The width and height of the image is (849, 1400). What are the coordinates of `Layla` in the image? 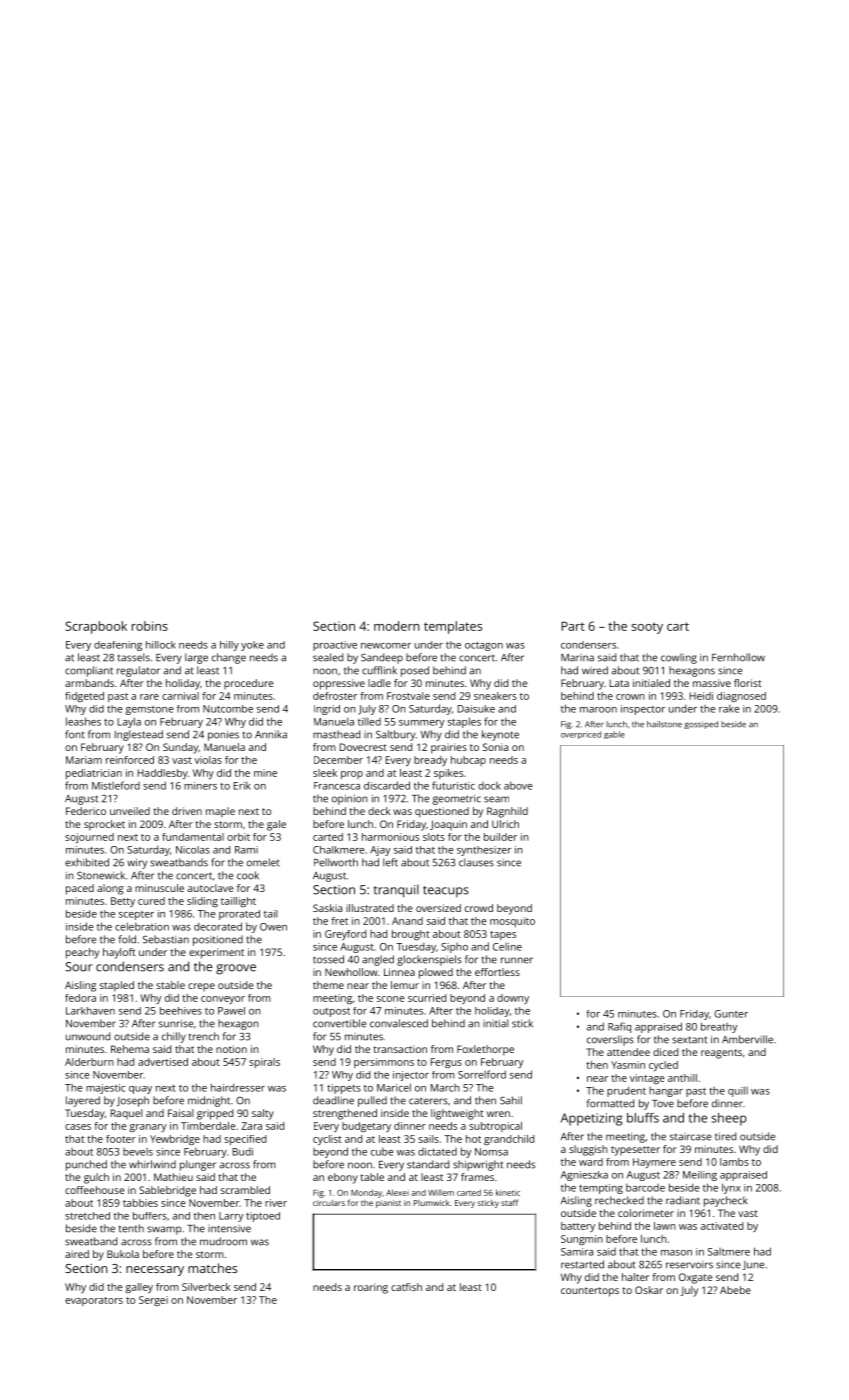 It's located at (129, 722).
